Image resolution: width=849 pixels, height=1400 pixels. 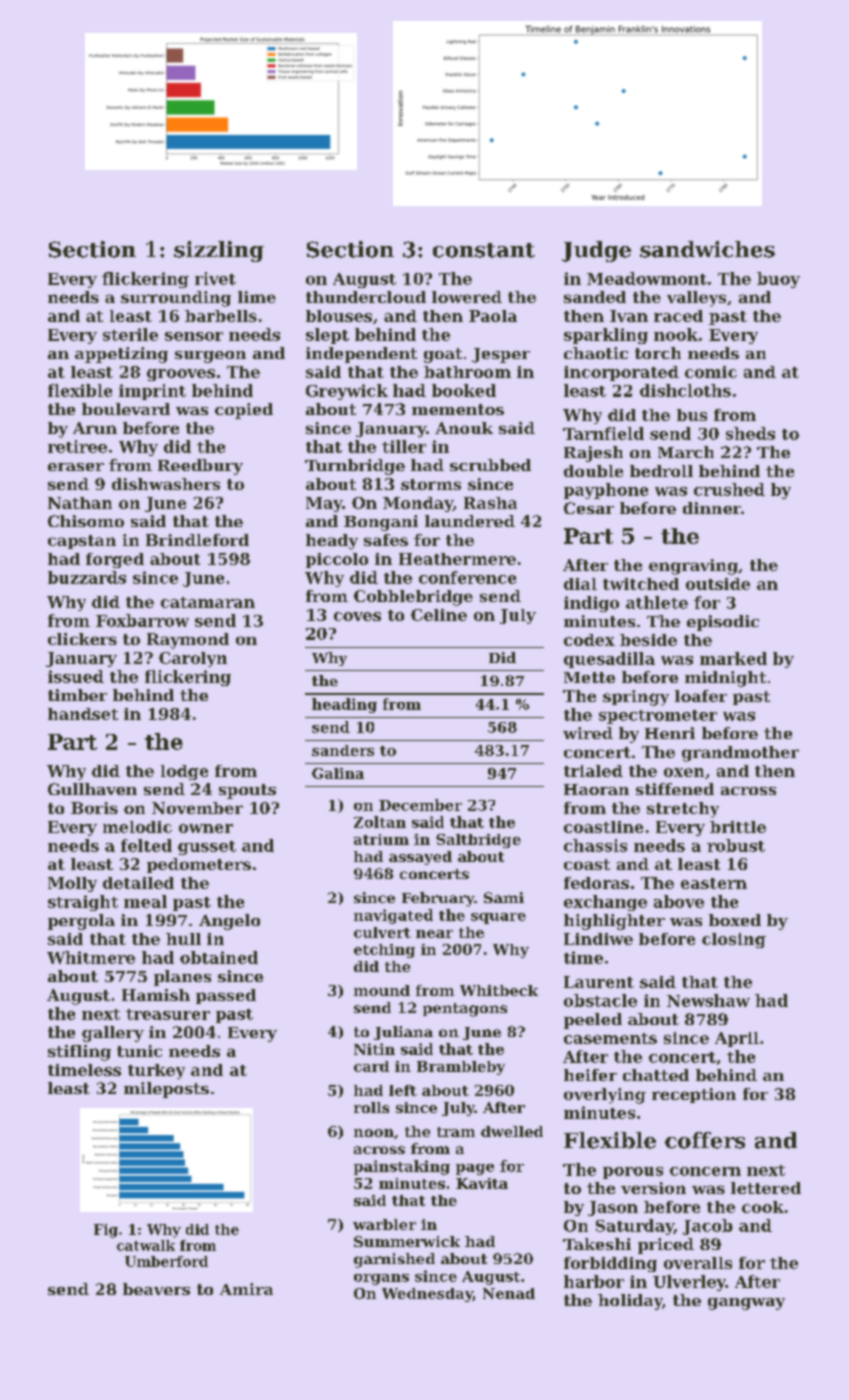 What do you see at coordinates (685, 390) in the screenshot?
I see `dishcloths` at bounding box center [685, 390].
